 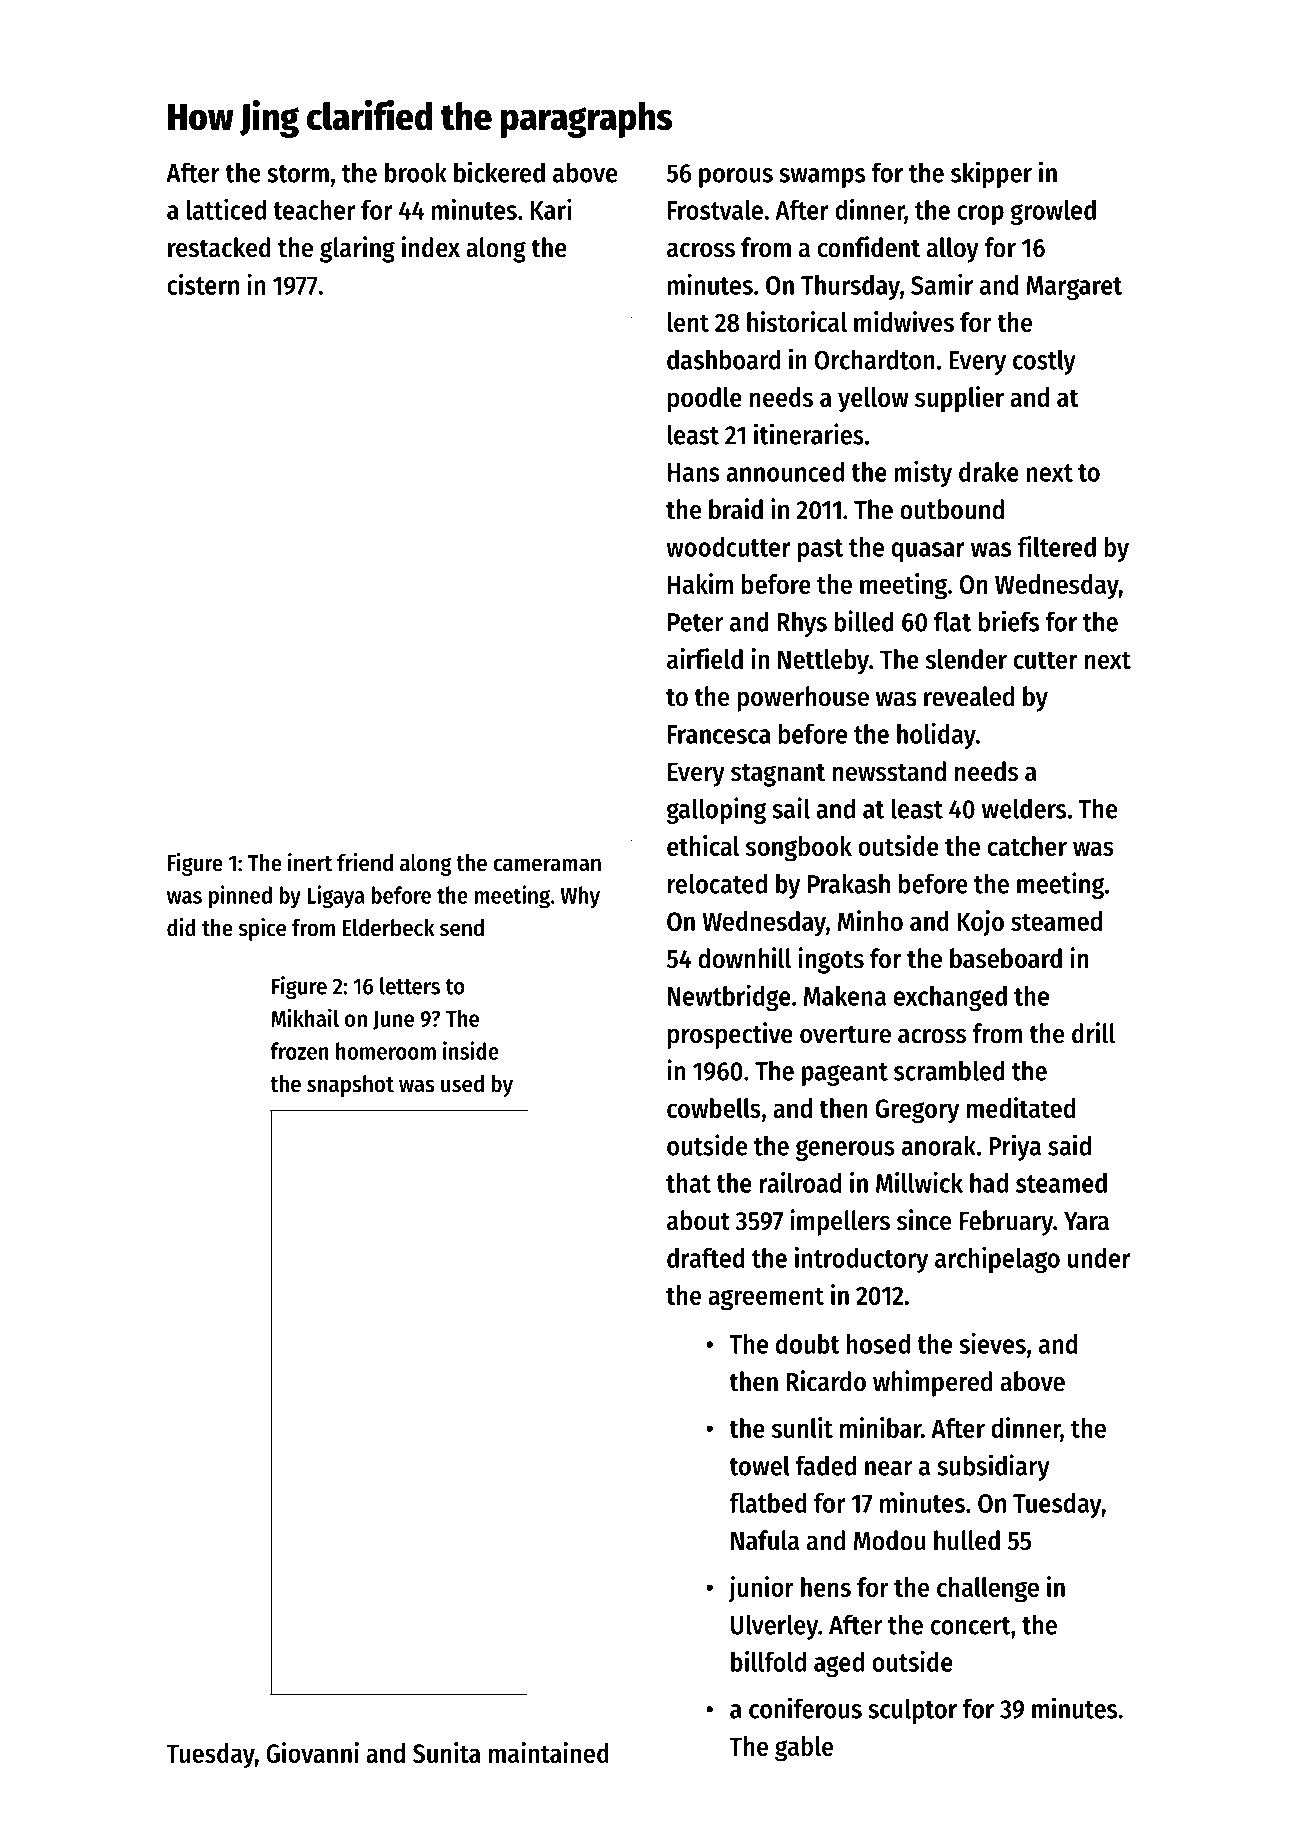 What do you see at coordinates (203, 284) in the screenshot?
I see `cistern` at bounding box center [203, 284].
